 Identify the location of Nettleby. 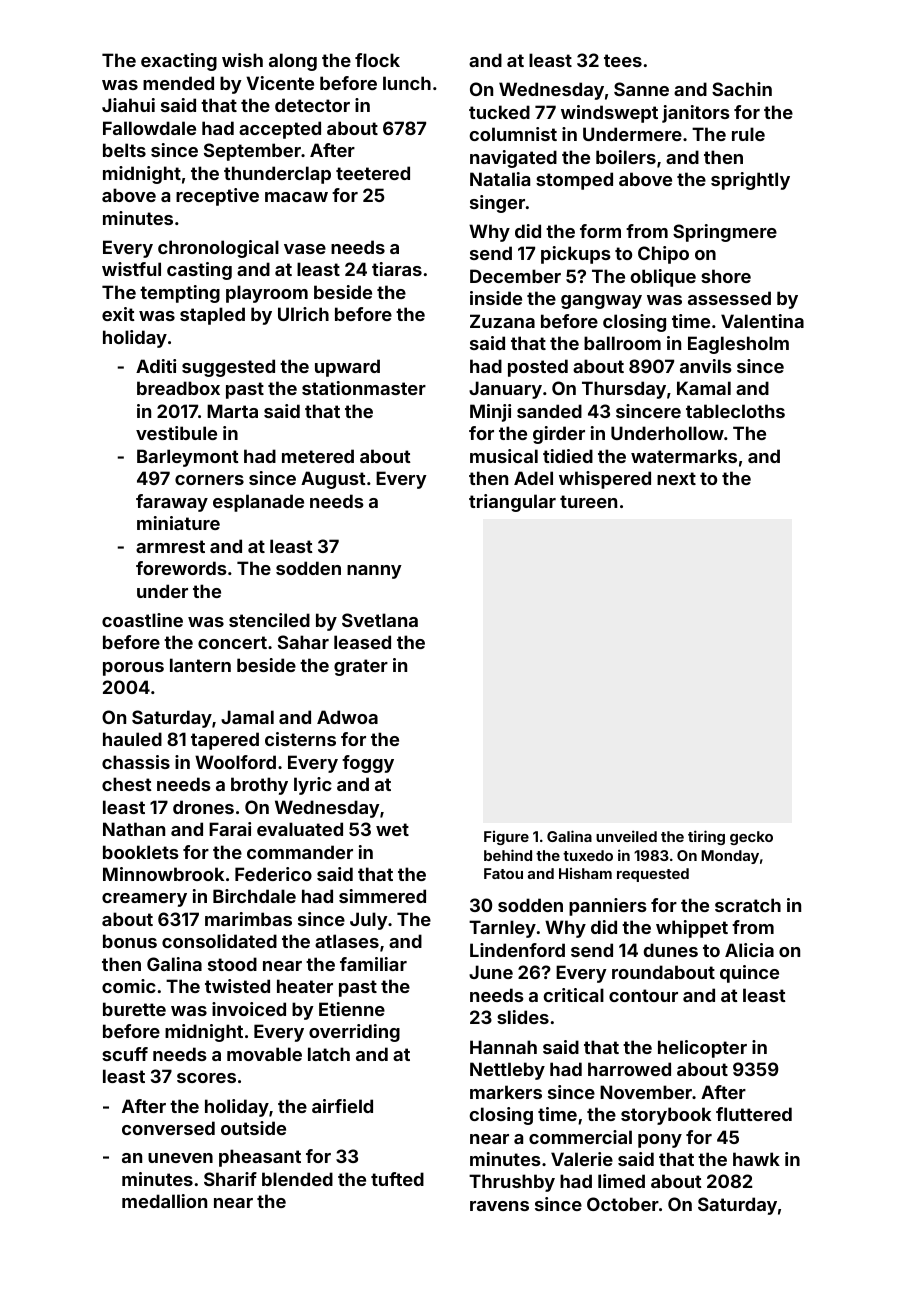
(507, 1071).
